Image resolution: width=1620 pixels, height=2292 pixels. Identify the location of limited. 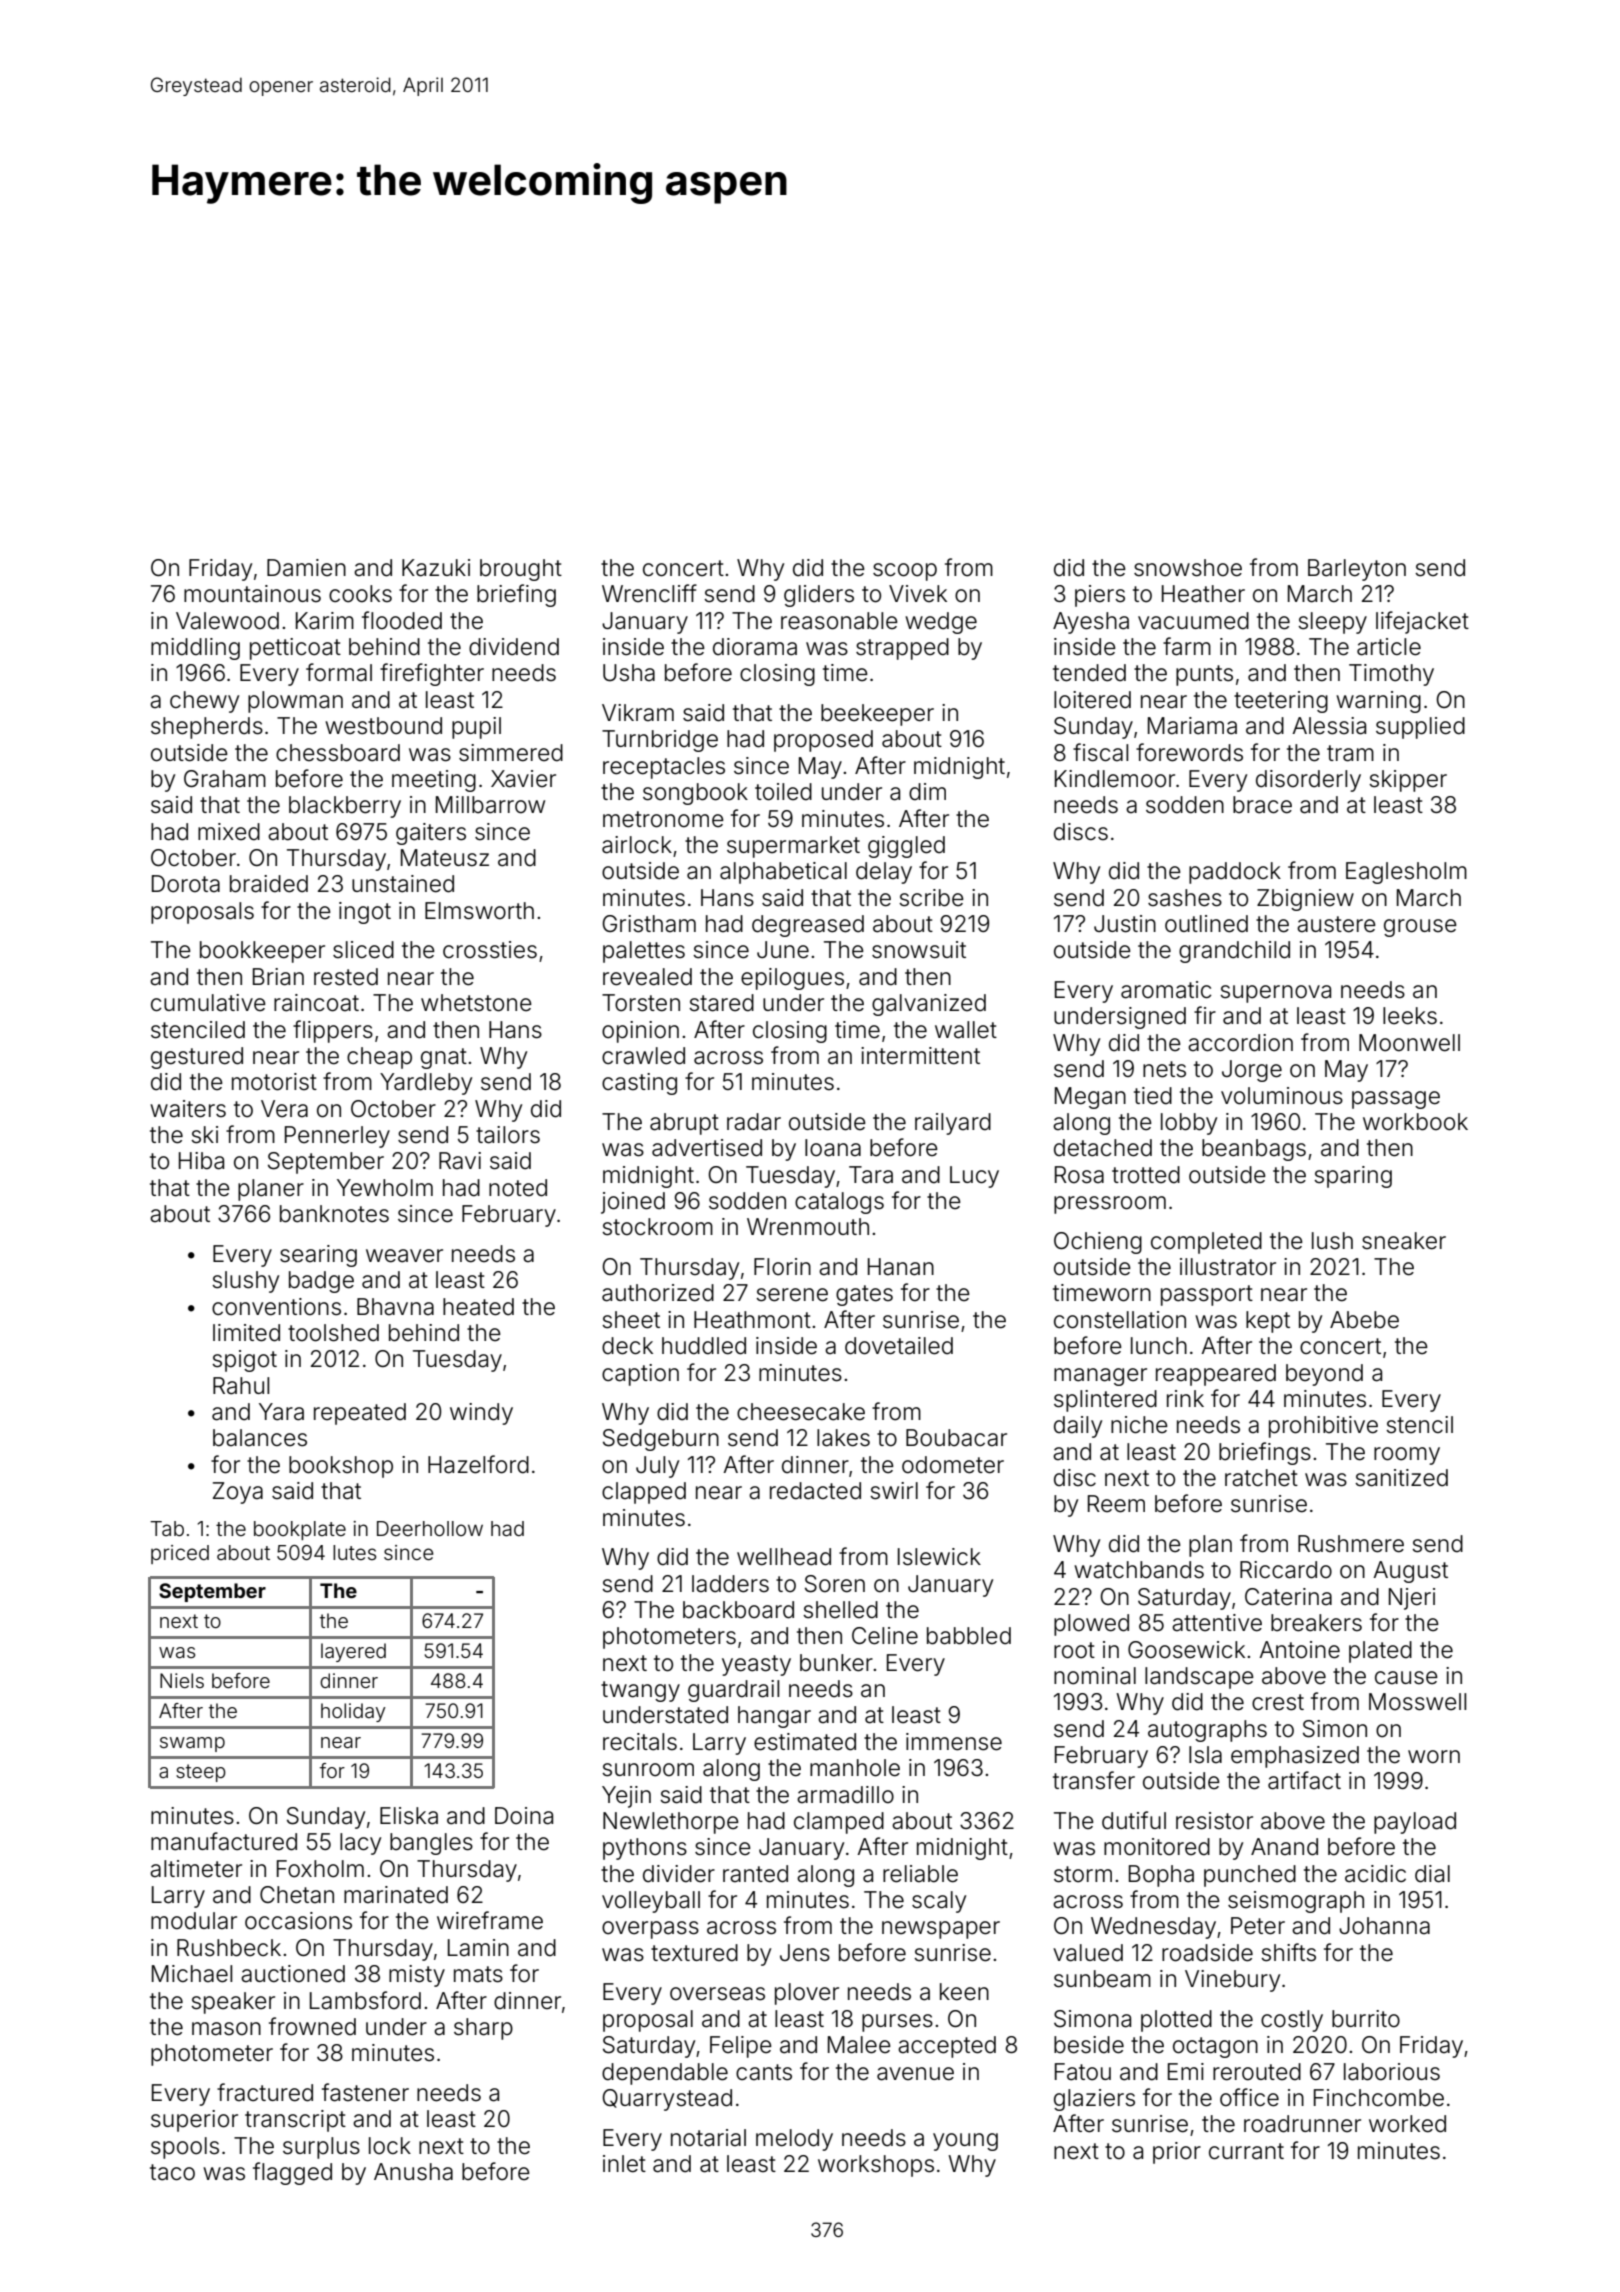
(246, 1333).
